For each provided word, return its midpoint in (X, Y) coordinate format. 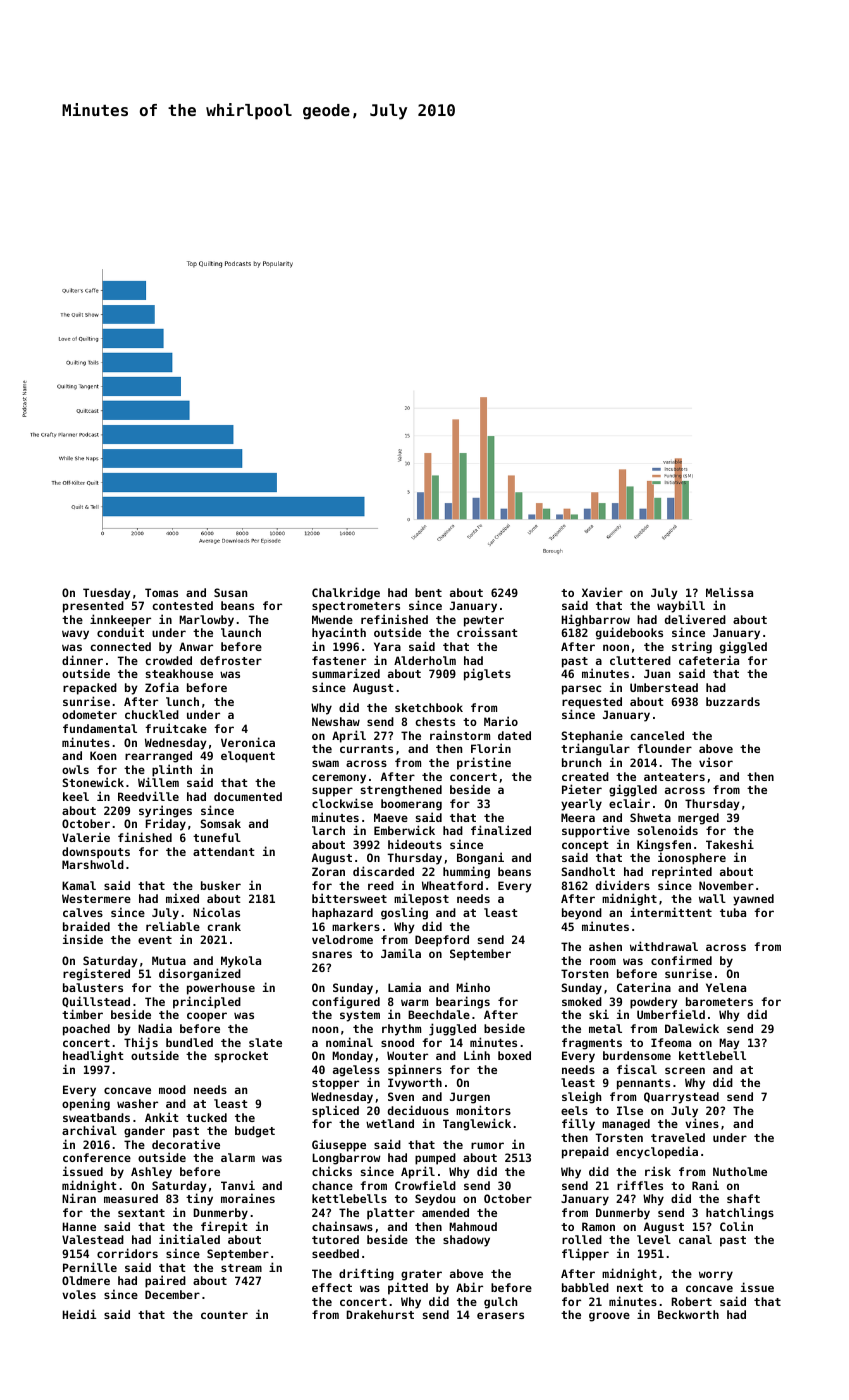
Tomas (161, 592)
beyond (582, 914)
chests (435, 721)
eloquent (248, 757)
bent (428, 592)
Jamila (401, 953)
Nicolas (216, 912)
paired (165, 1281)
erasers (500, 1315)
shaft (743, 1198)
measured (131, 1198)
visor (716, 762)
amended (445, 1212)
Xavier (602, 592)
